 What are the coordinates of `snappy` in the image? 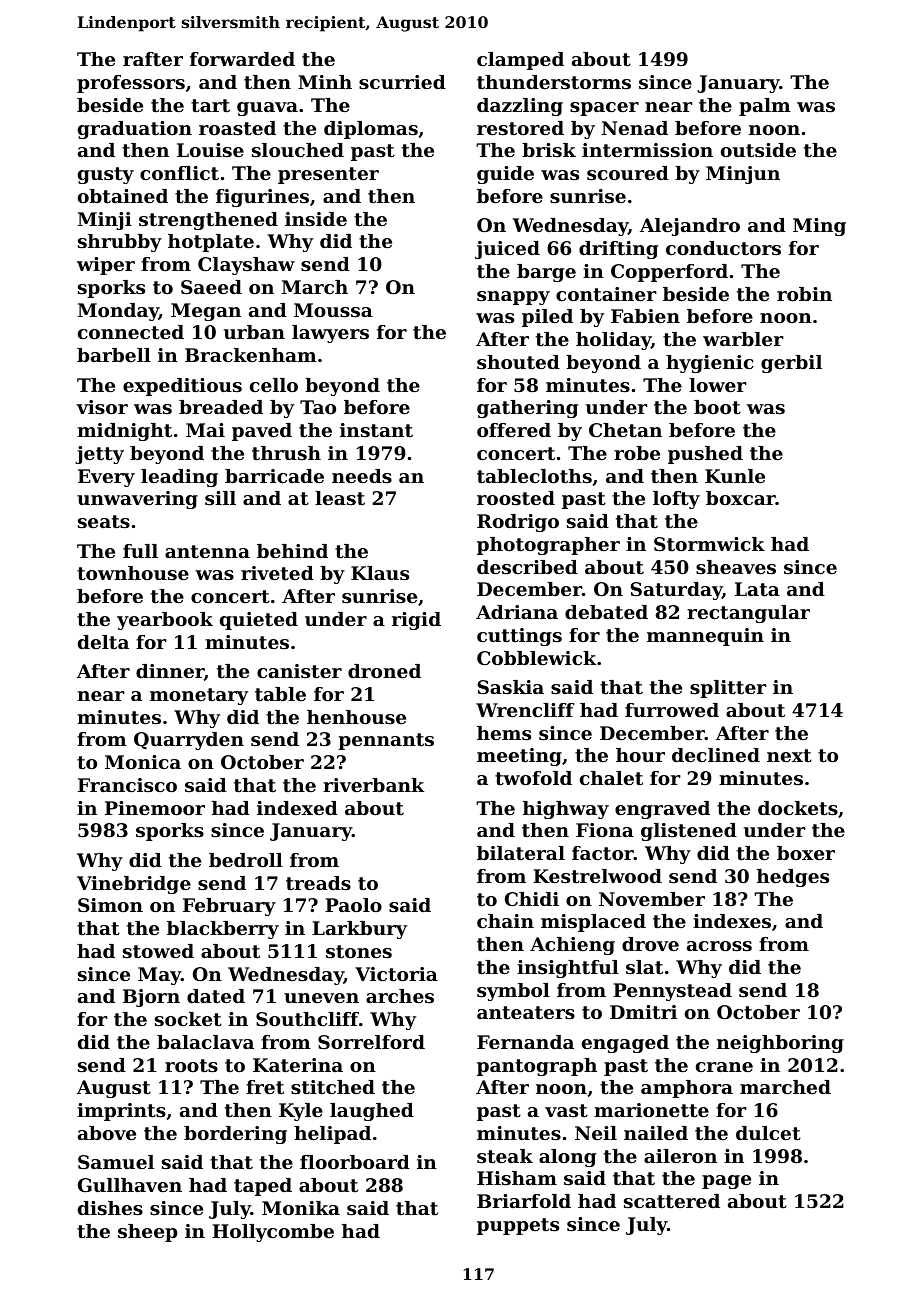 It's located at (513, 298).
